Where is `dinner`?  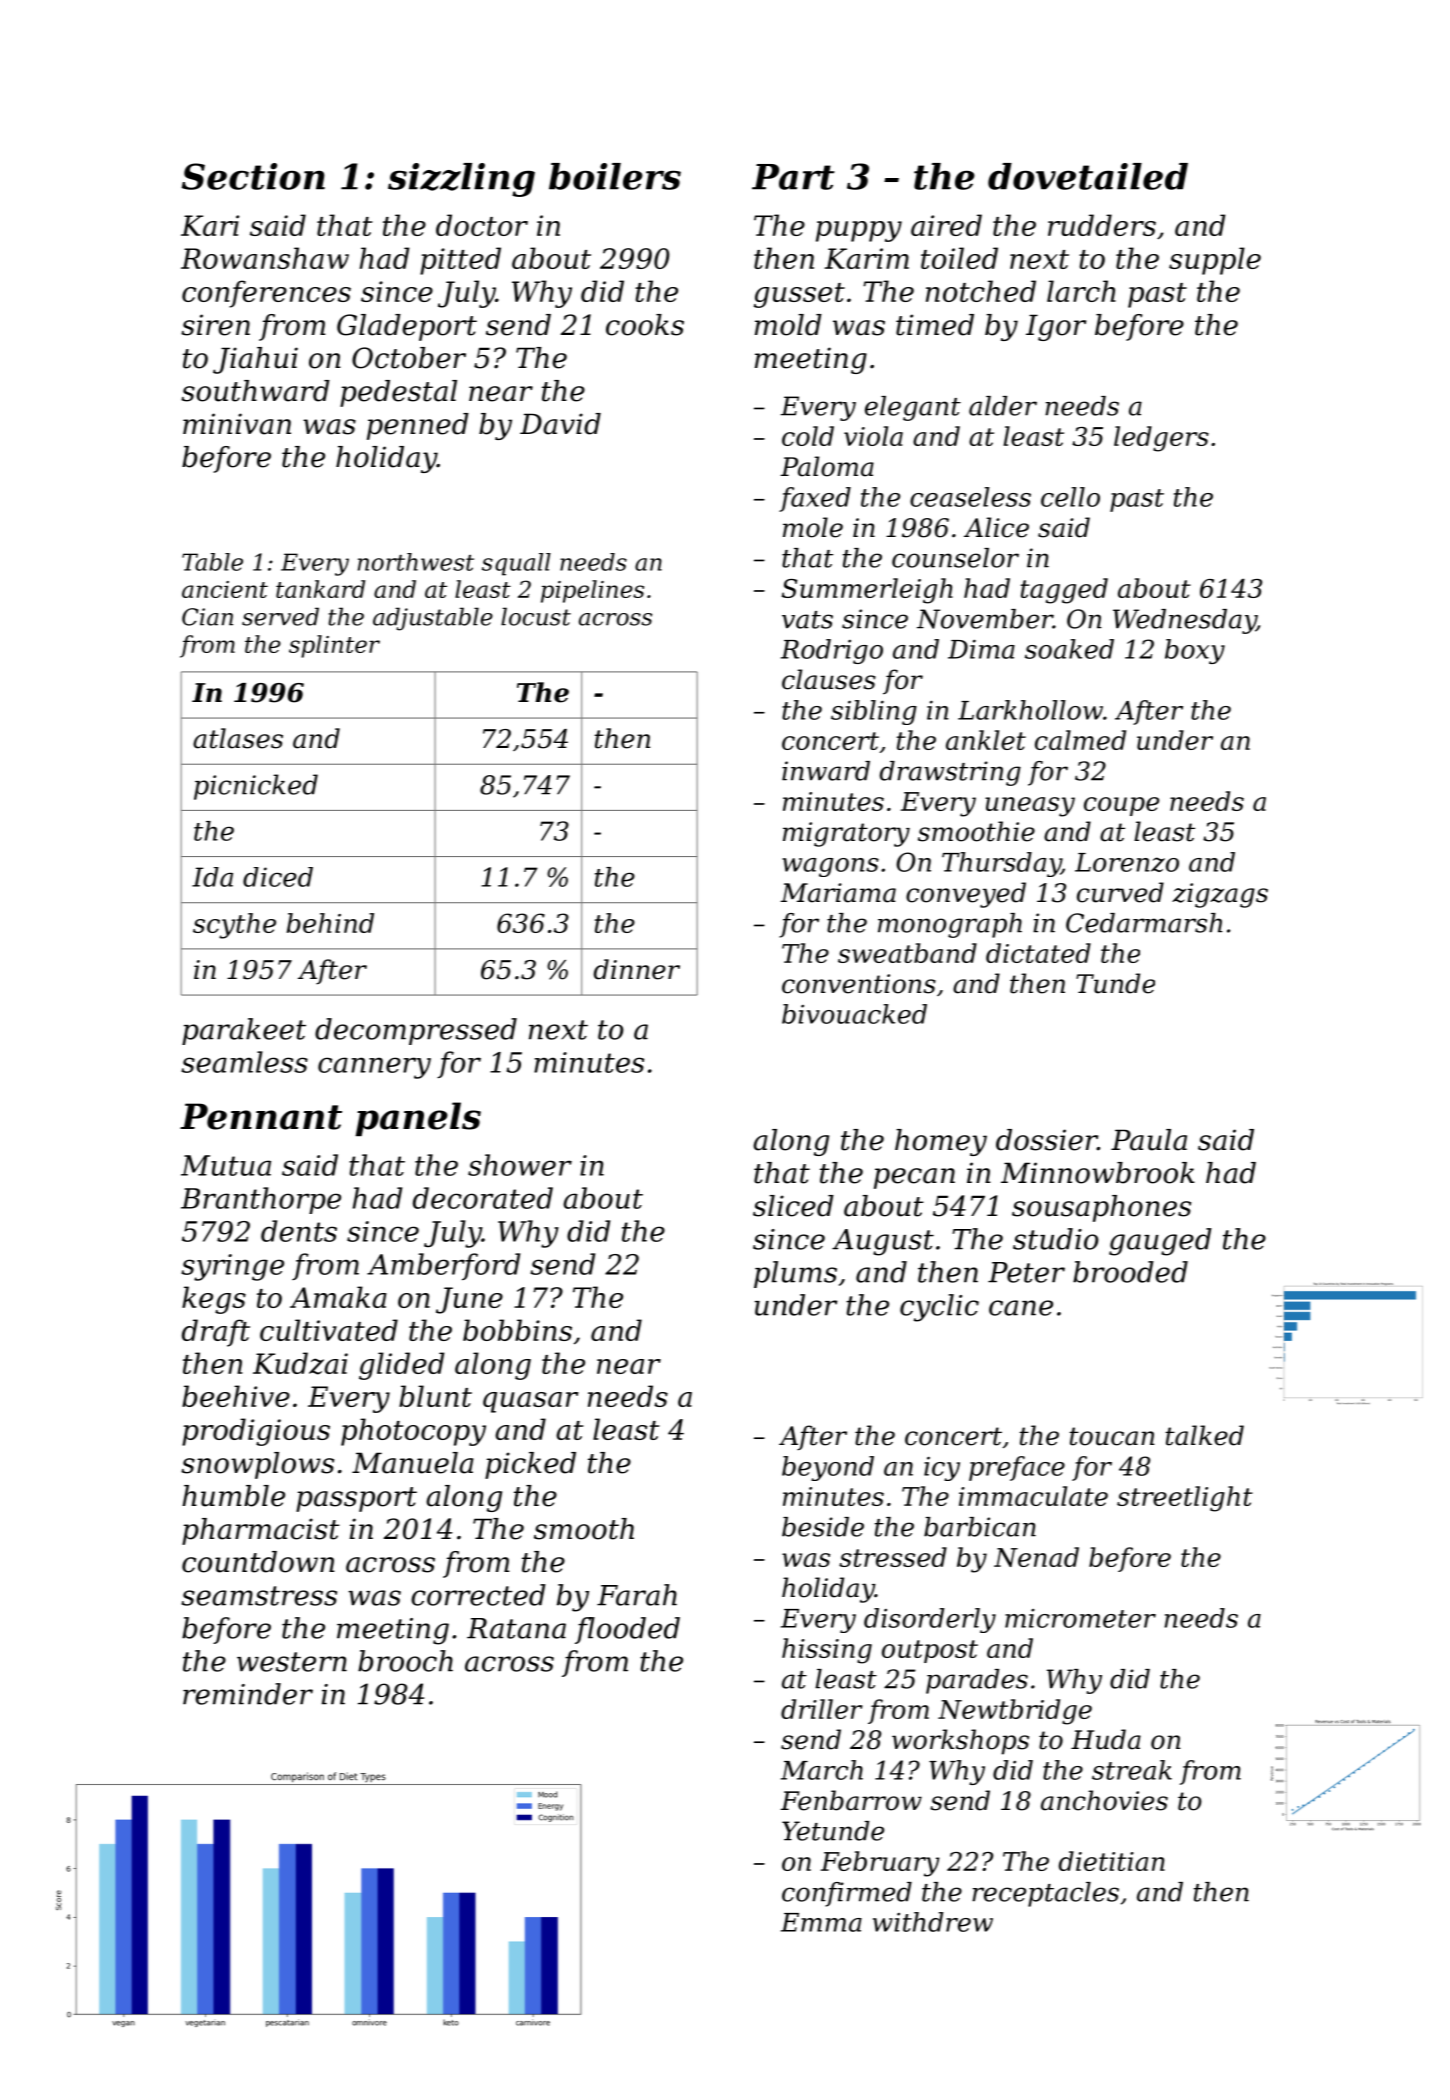
dinner is located at coordinates (637, 969).
